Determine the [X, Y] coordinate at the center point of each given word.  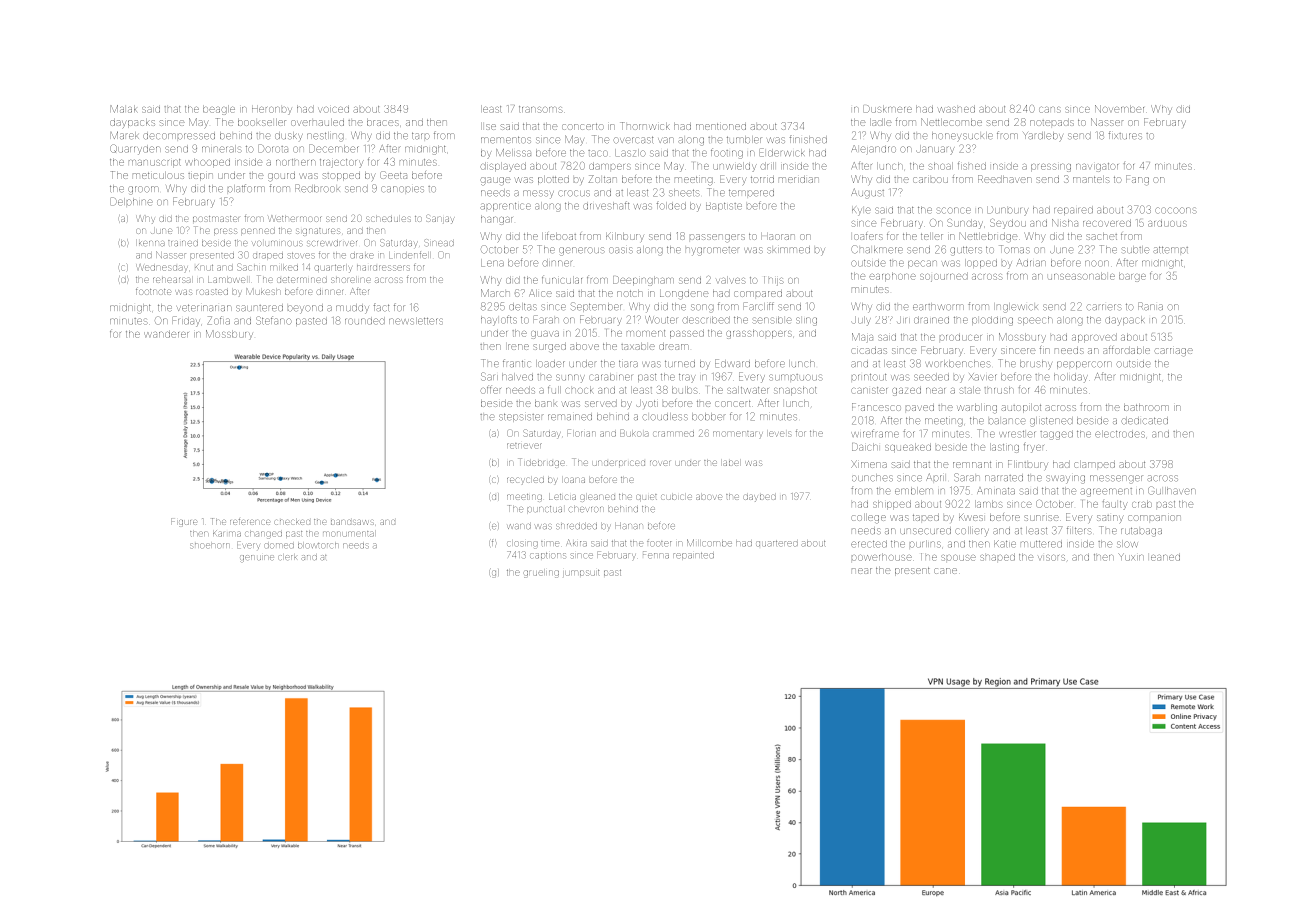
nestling [325, 137]
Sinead [439, 243]
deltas [523, 306]
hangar [497, 220]
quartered [777, 544]
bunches [872, 477]
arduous [1167, 224]
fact [381, 307]
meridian [798, 179]
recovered [1107, 223]
